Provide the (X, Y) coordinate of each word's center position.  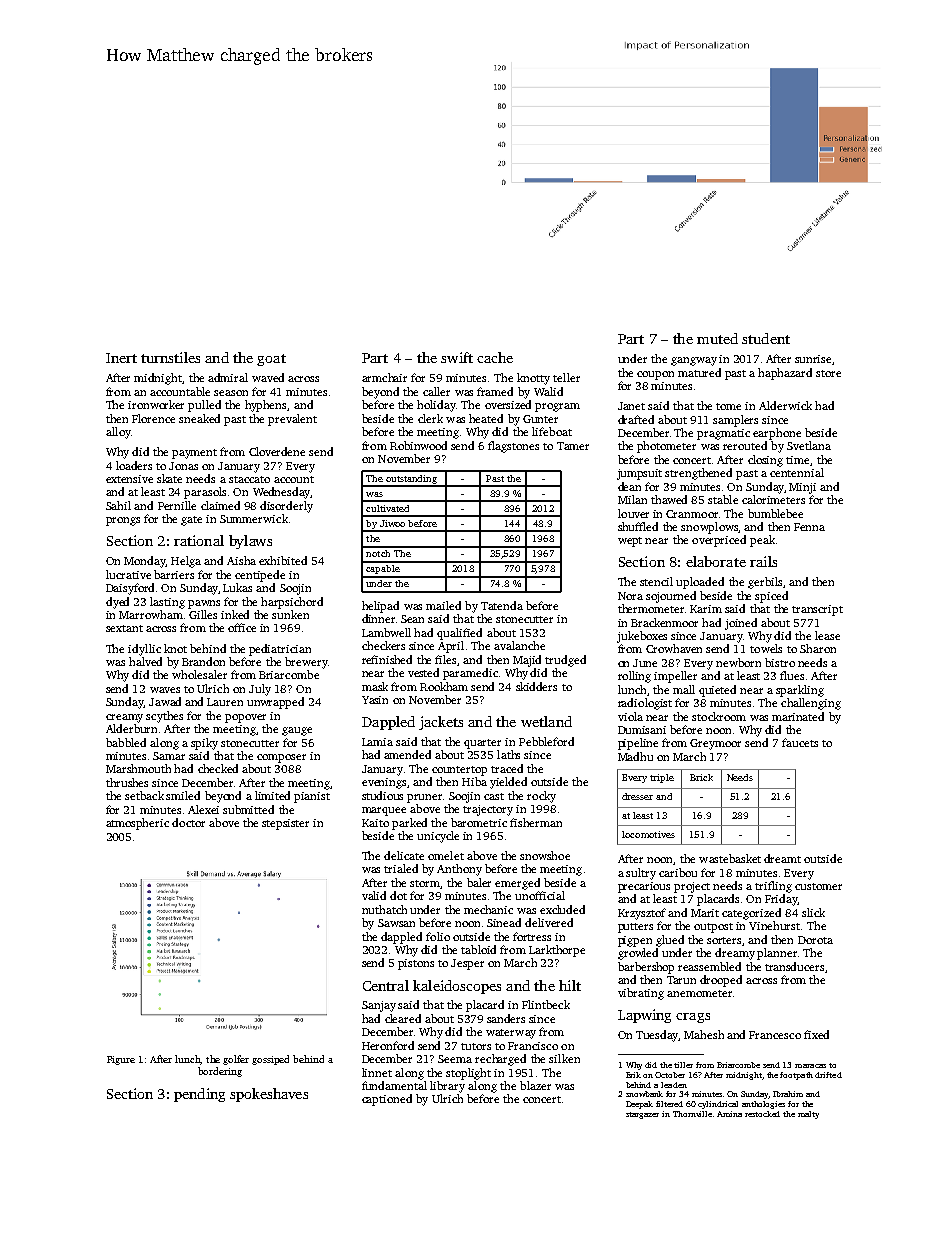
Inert (121, 358)
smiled (183, 795)
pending (199, 1095)
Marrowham (151, 614)
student (766, 338)
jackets (441, 723)
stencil (656, 581)
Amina (729, 1114)
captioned (387, 1100)
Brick (701, 777)
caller (436, 391)
